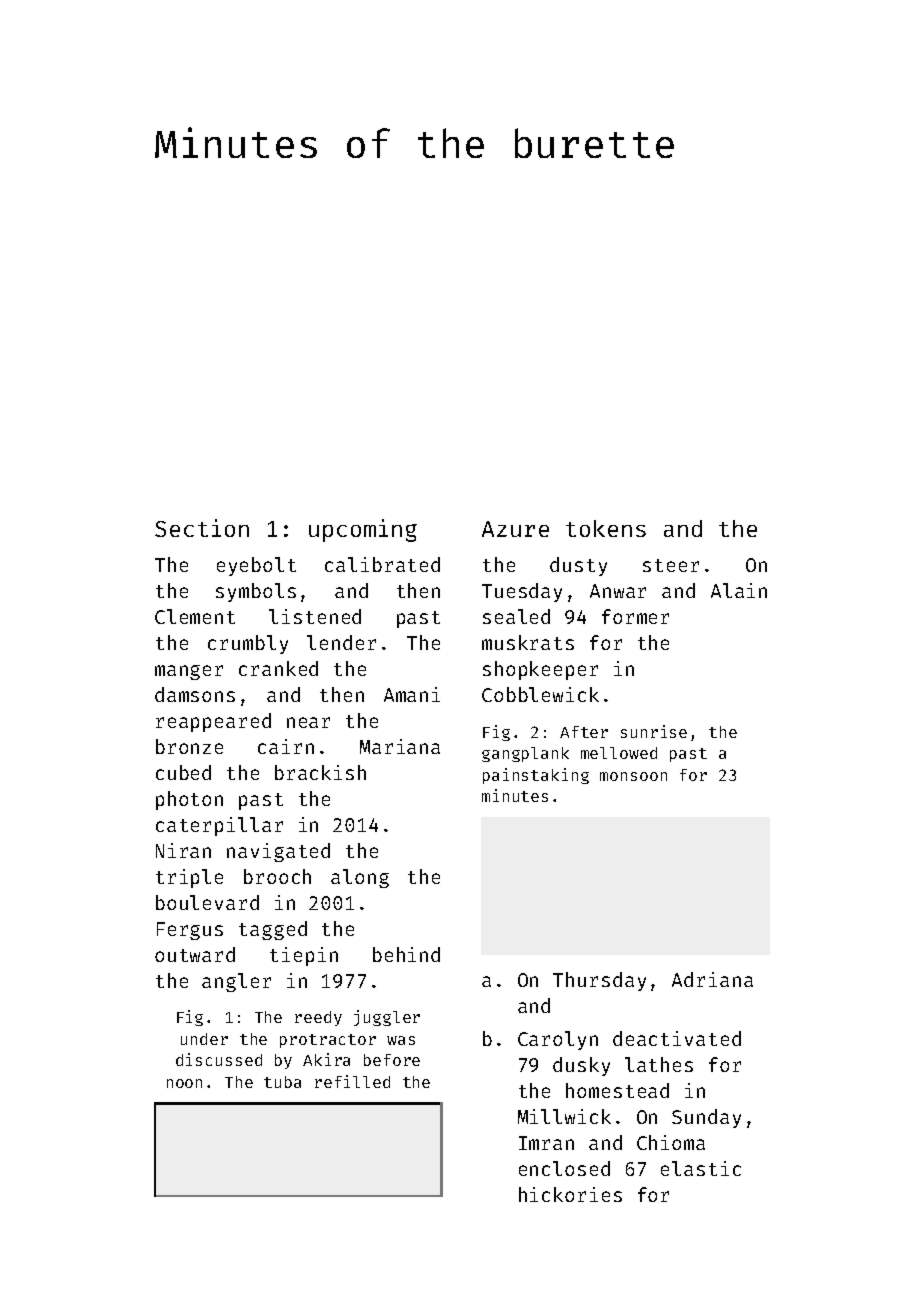 The width and height of the screenshot is (924, 1311). I want to click on tagged, so click(273, 930).
